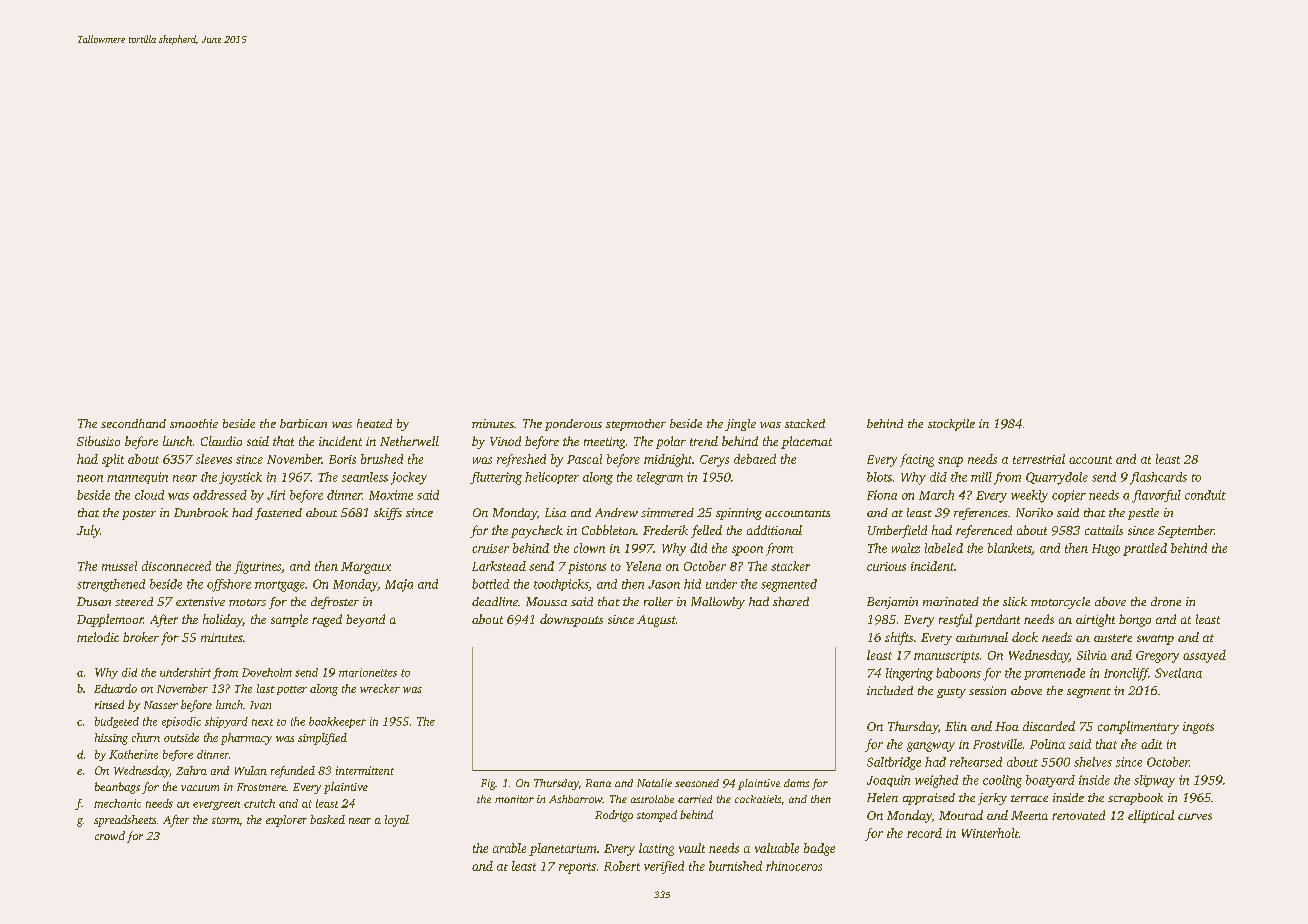 This screenshot has width=1308, height=924. Describe the element at coordinates (936, 781) in the screenshot. I see `weighed` at that location.
